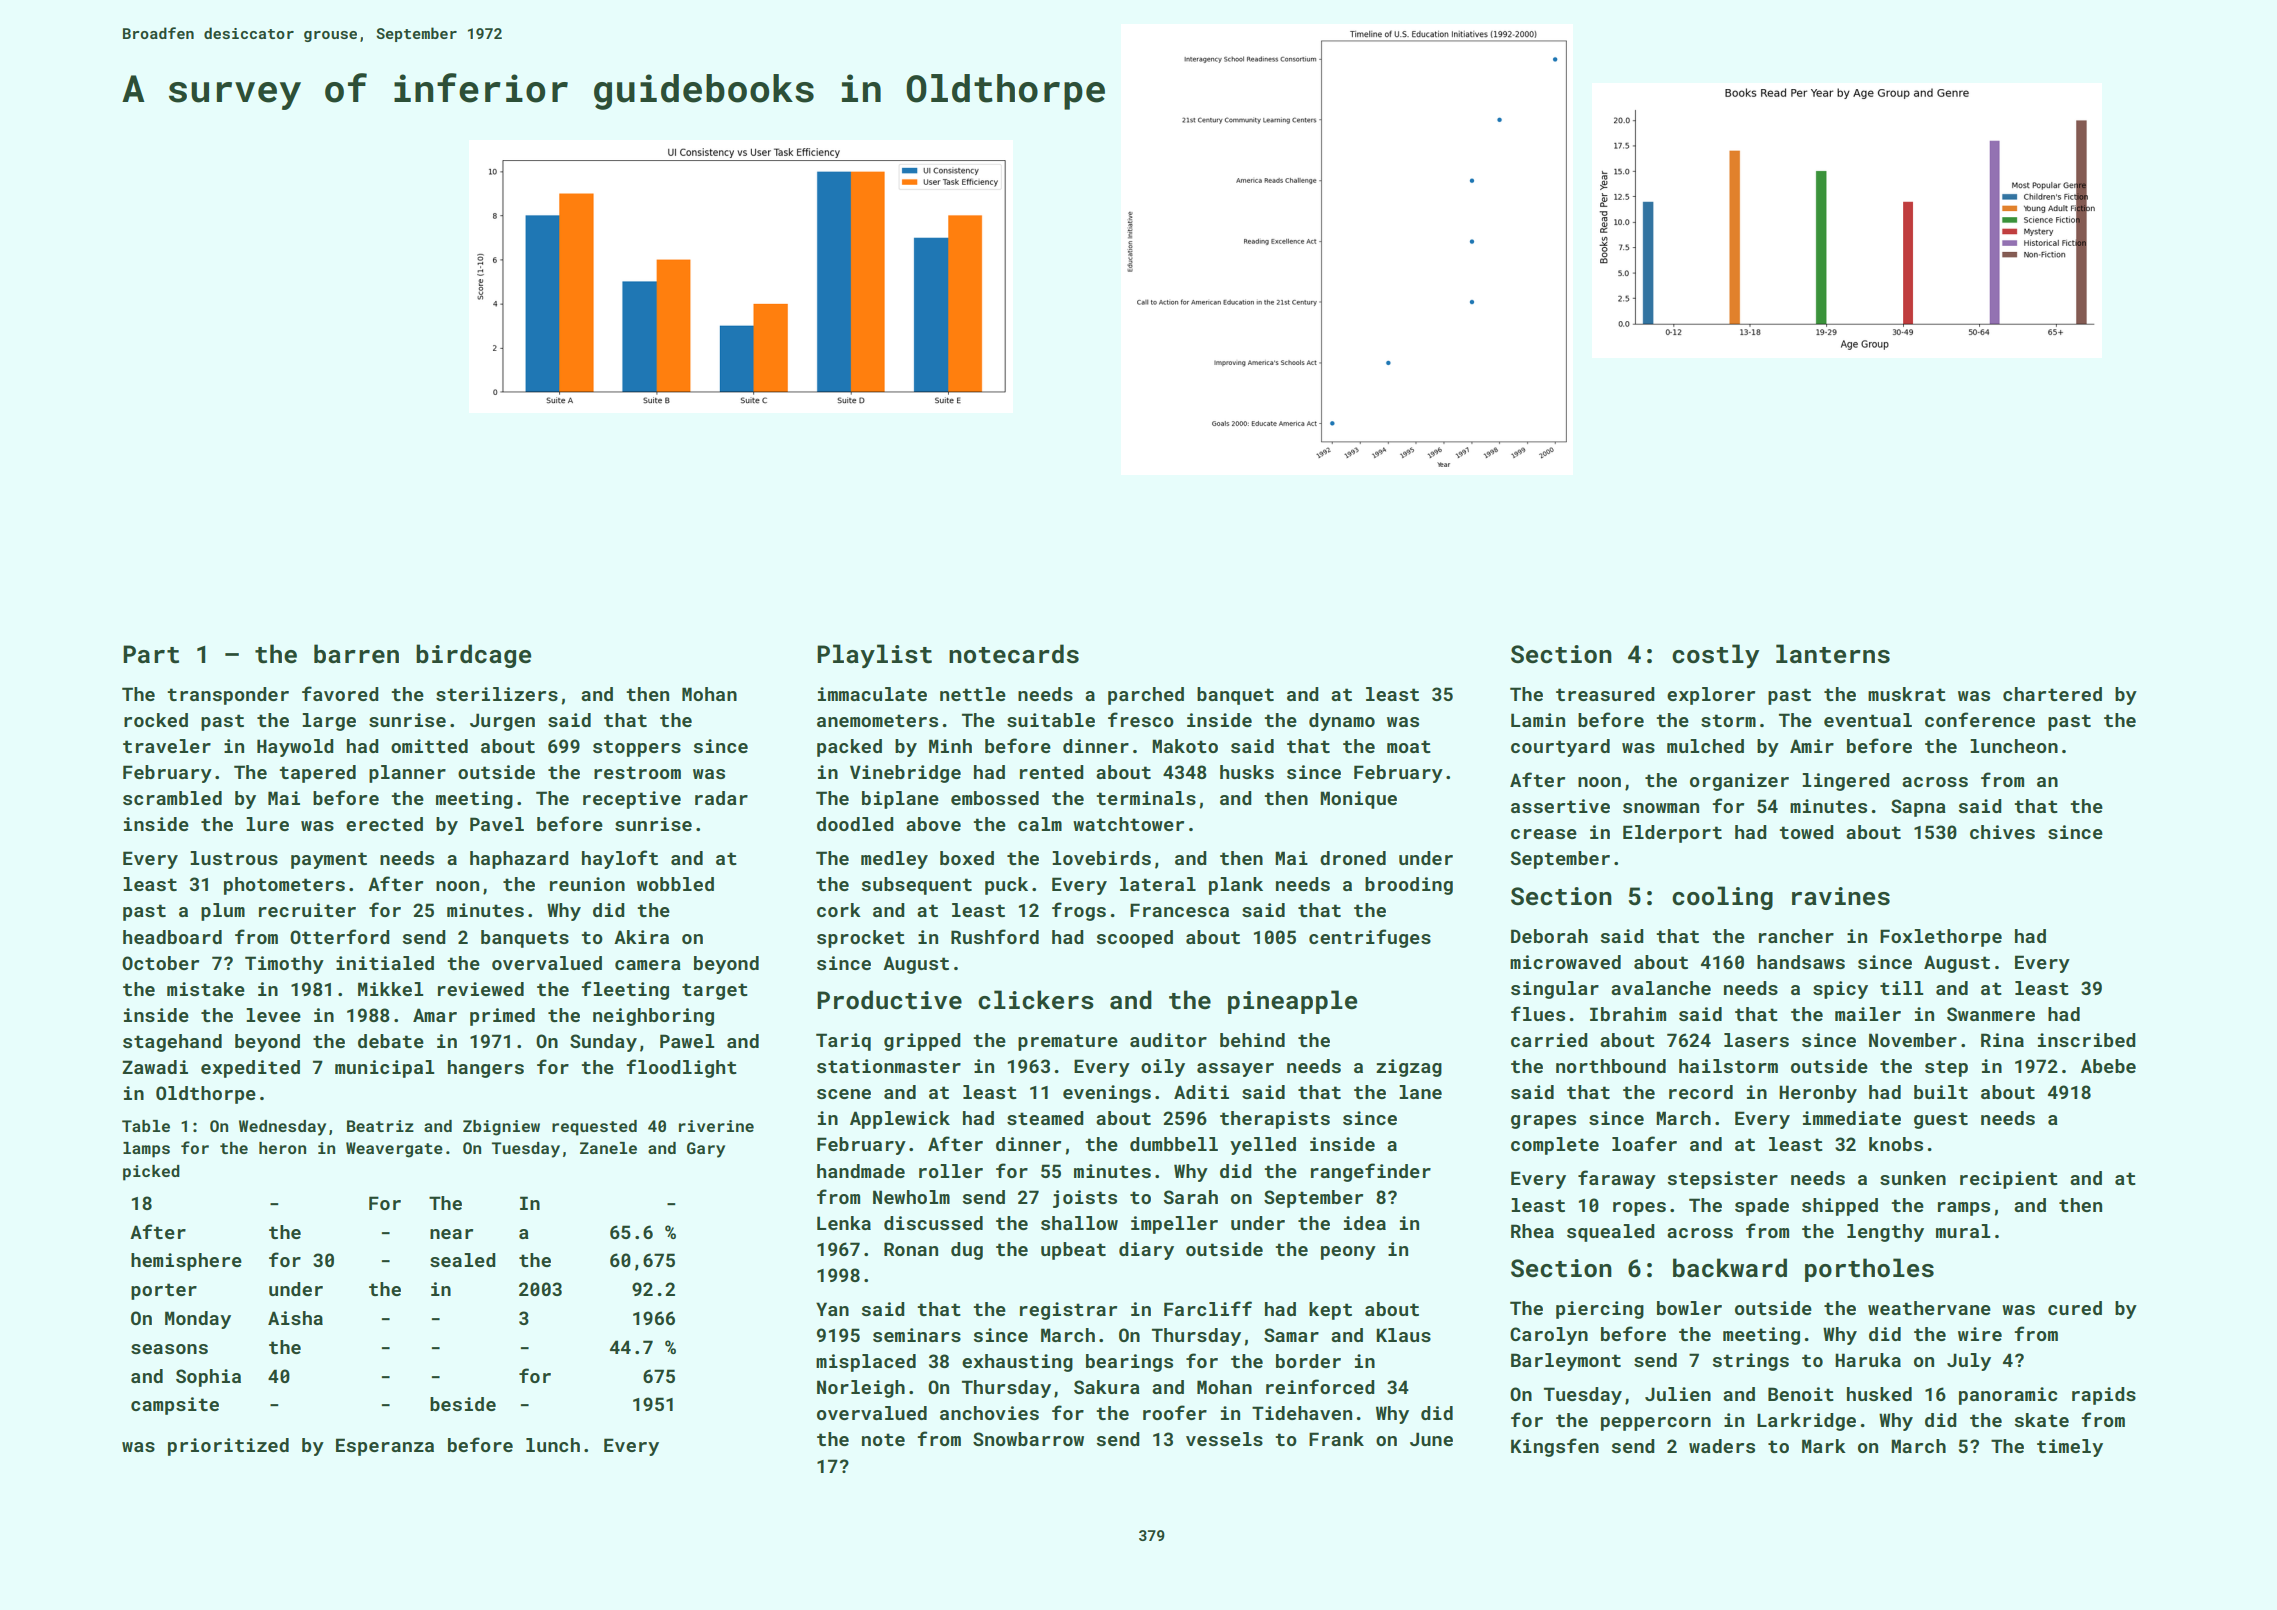 Image resolution: width=2277 pixels, height=1610 pixels. Describe the element at coordinates (1308, 1361) in the image. I see `border` at that location.
